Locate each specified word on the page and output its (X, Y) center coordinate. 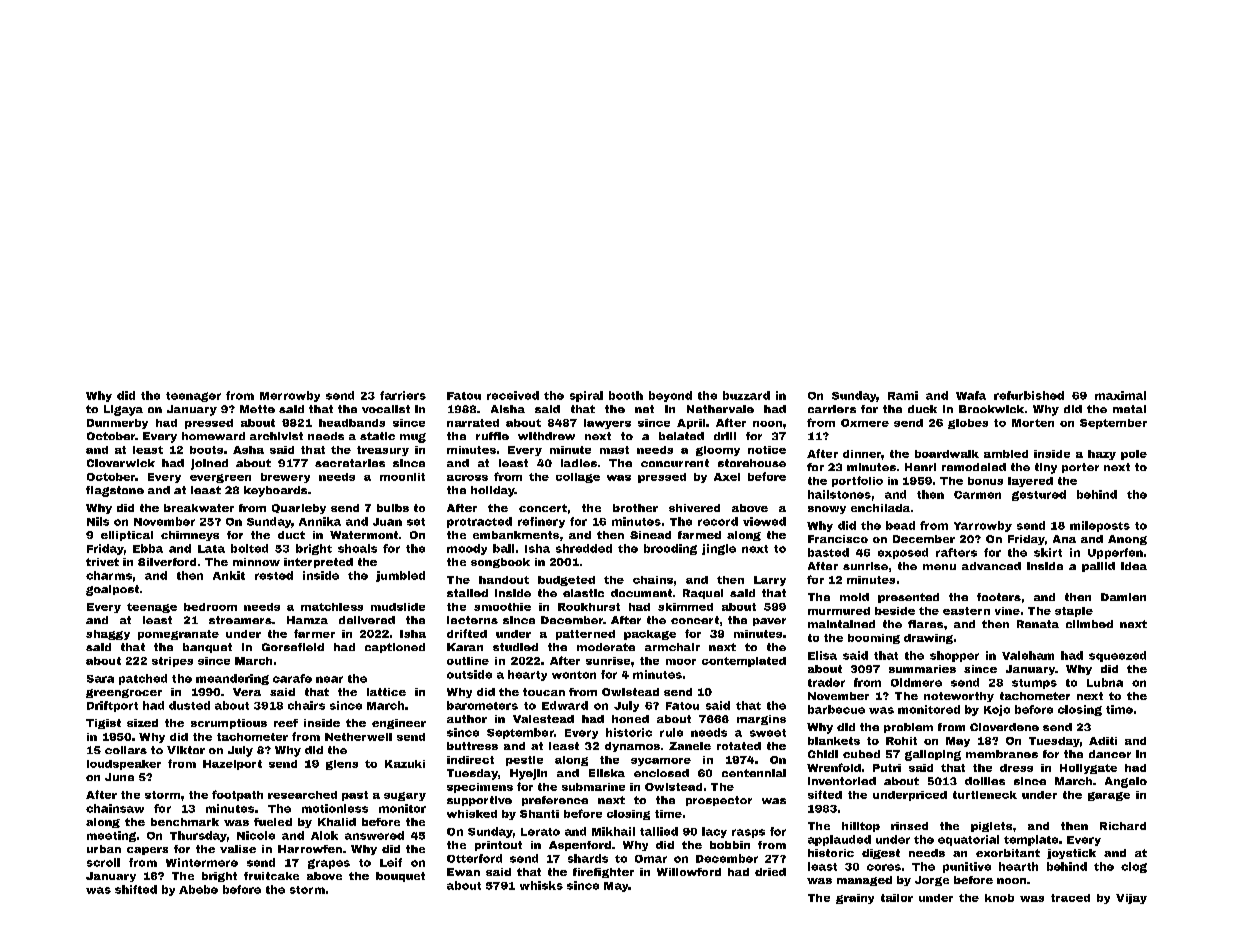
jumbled (400, 576)
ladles (579, 463)
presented (908, 598)
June (119, 777)
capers (147, 851)
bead (900, 525)
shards (588, 858)
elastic (583, 593)
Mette (257, 409)
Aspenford (580, 846)
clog (1134, 867)
